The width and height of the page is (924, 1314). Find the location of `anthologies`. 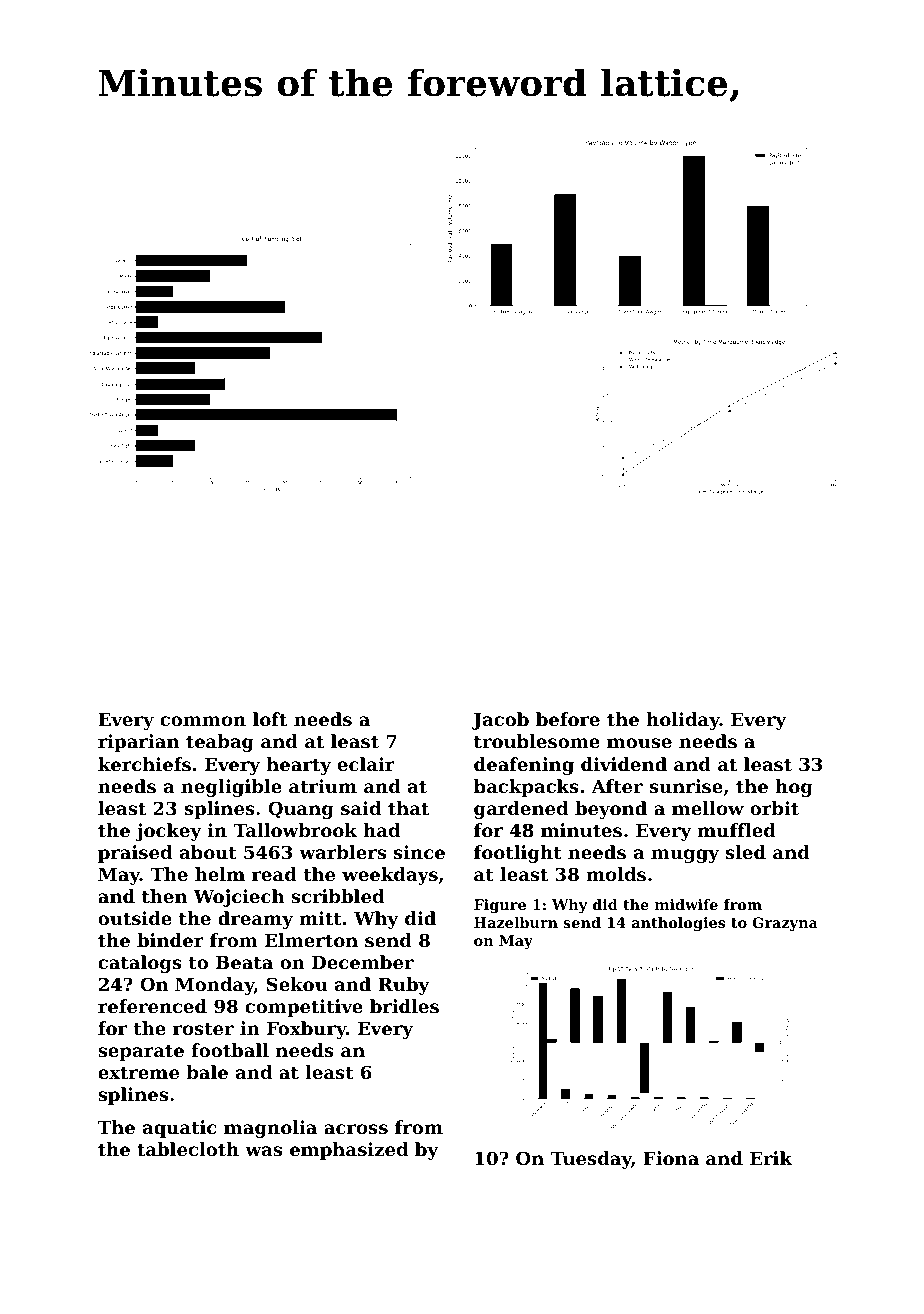

anthologies is located at coordinates (678, 924).
